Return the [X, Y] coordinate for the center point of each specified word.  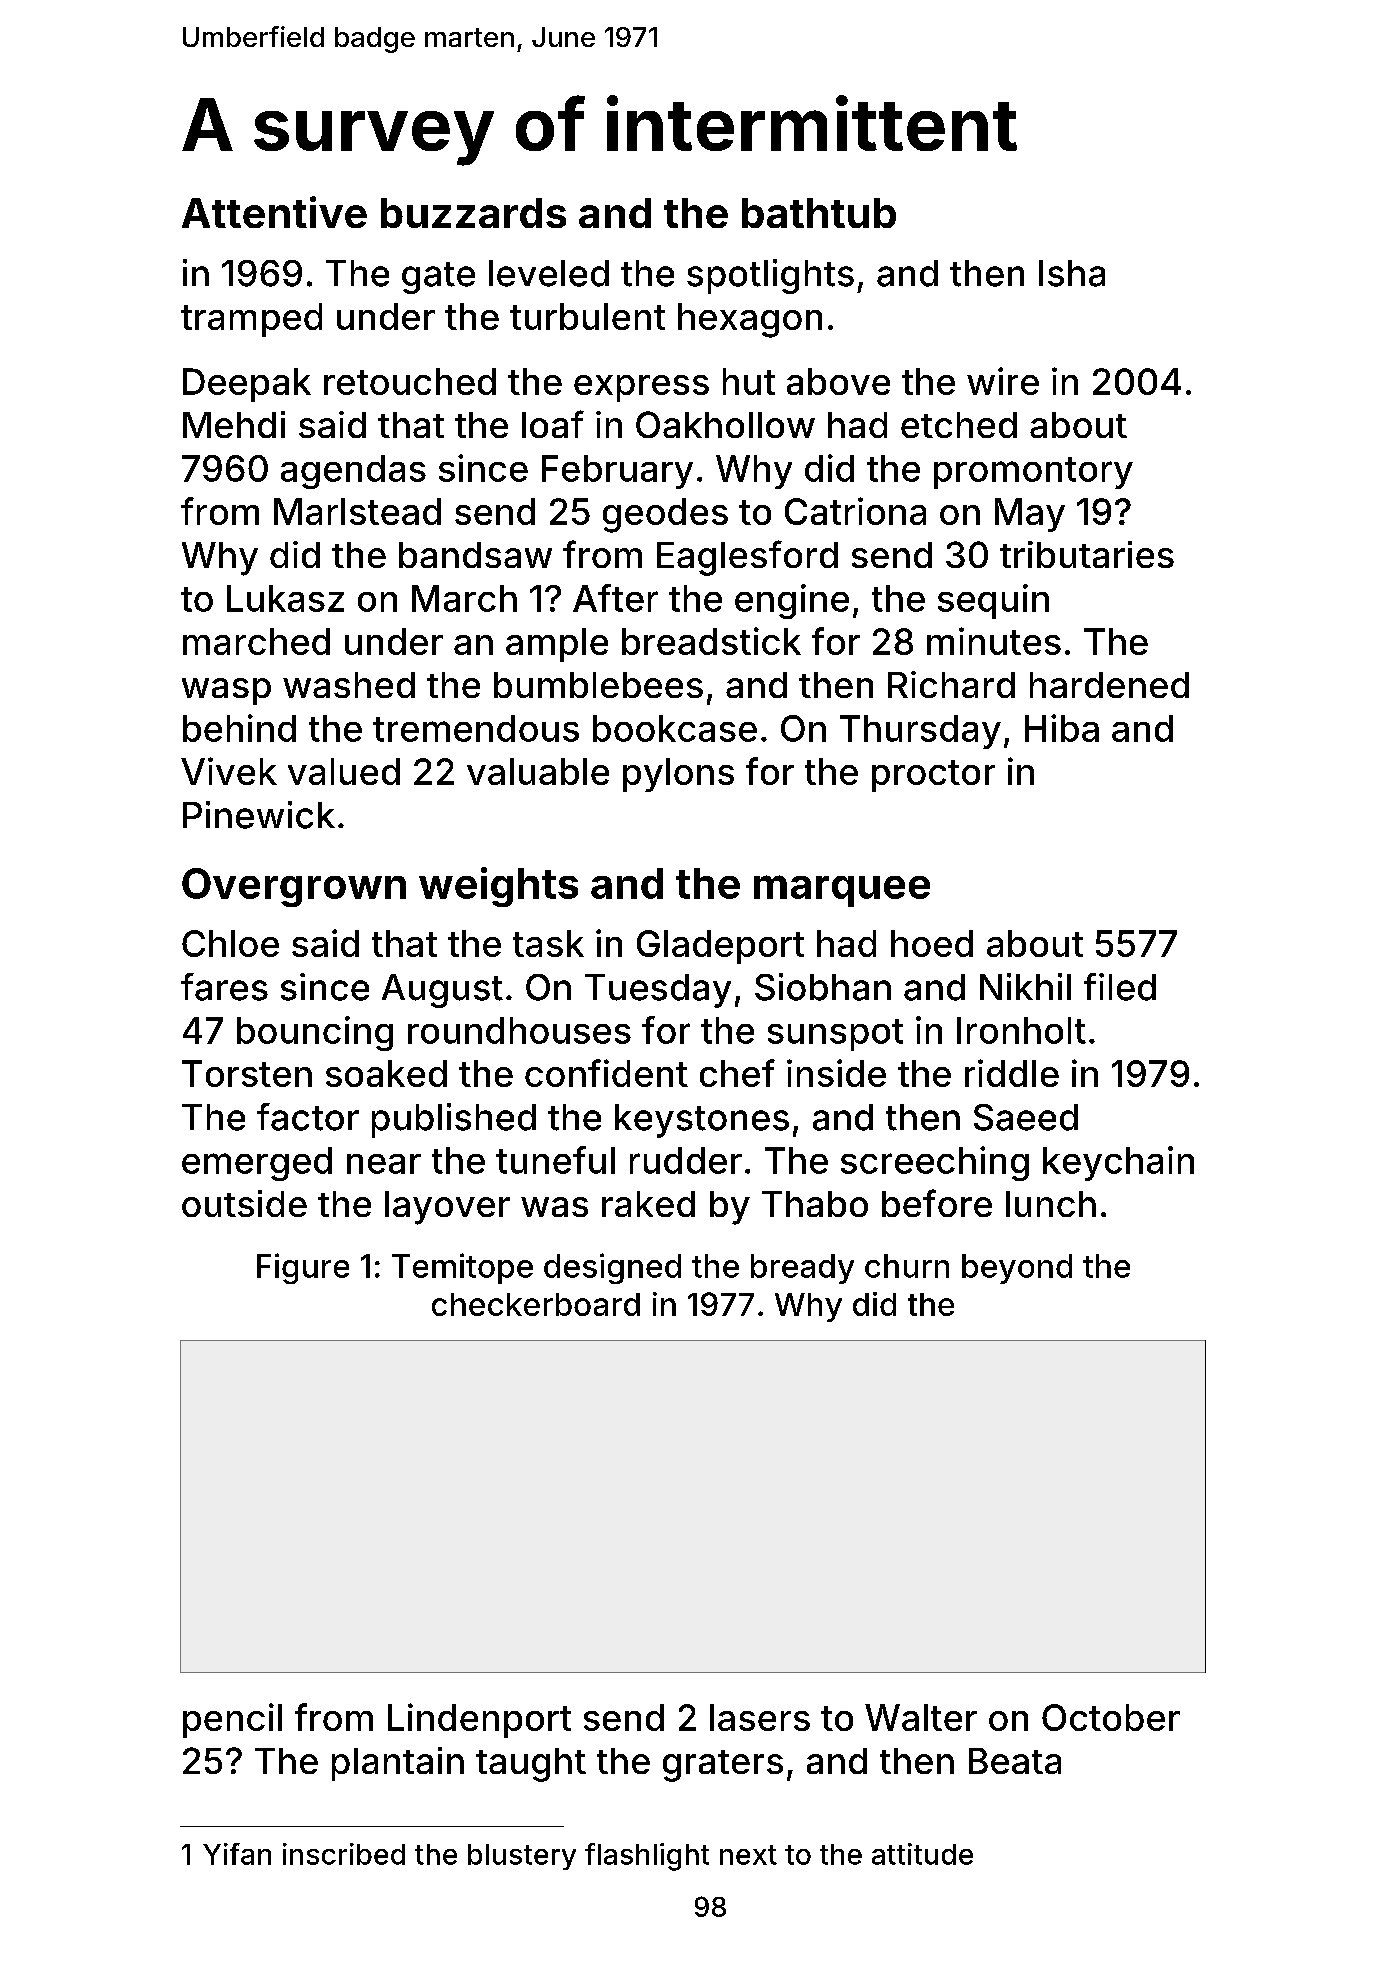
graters [723, 1766]
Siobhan [823, 987]
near [384, 1164]
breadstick [711, 641]
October [1111, 1717]
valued [344, 771]
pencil [232, 1720]
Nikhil [1025, 986]
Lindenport [479, 1720]
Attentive [274, 212]
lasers [760, 1717]
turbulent [587, 316]
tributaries [1087, 554]
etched [959, 425]
